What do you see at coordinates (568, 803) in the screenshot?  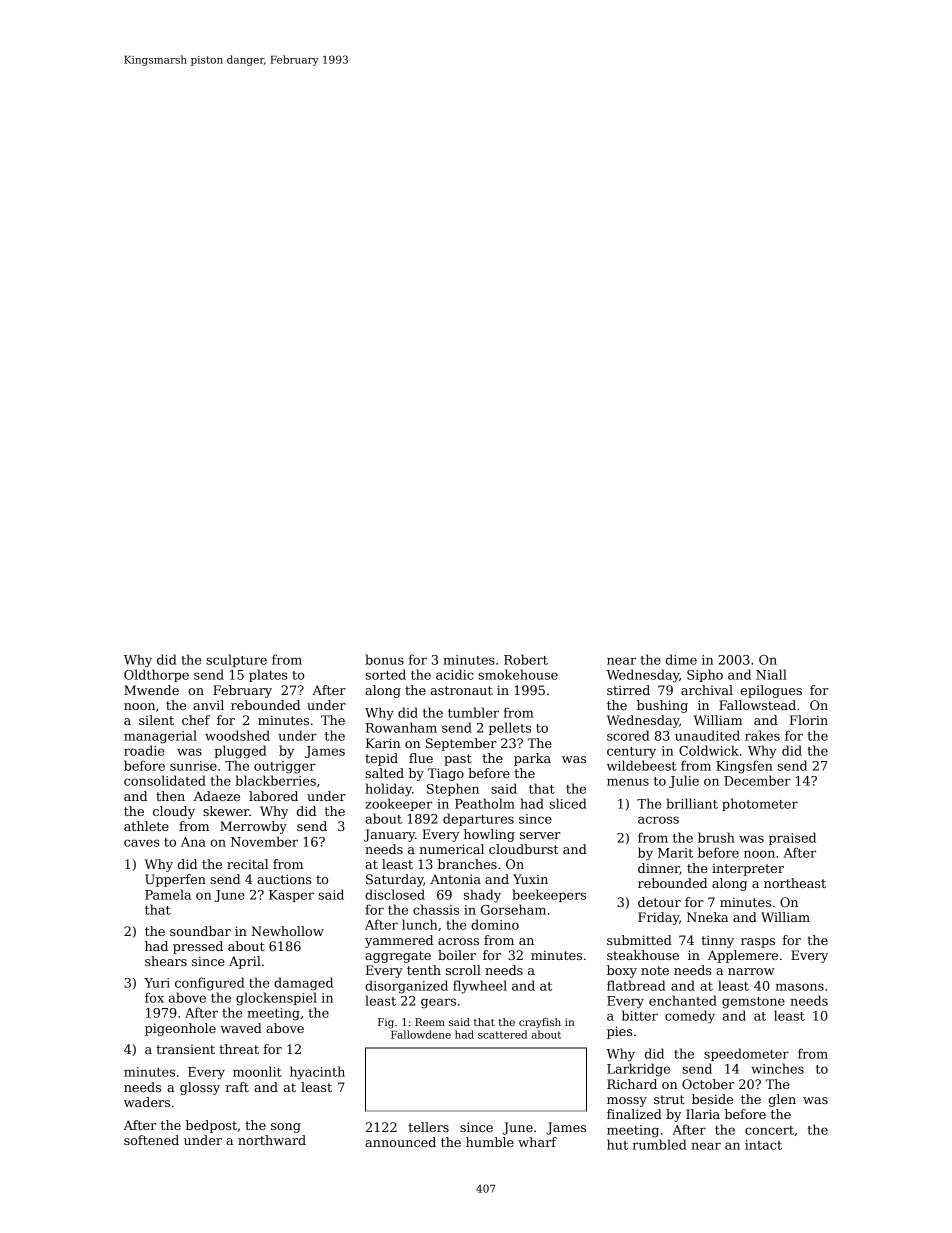 I see `sliced` at bounding box center [568, 803].
